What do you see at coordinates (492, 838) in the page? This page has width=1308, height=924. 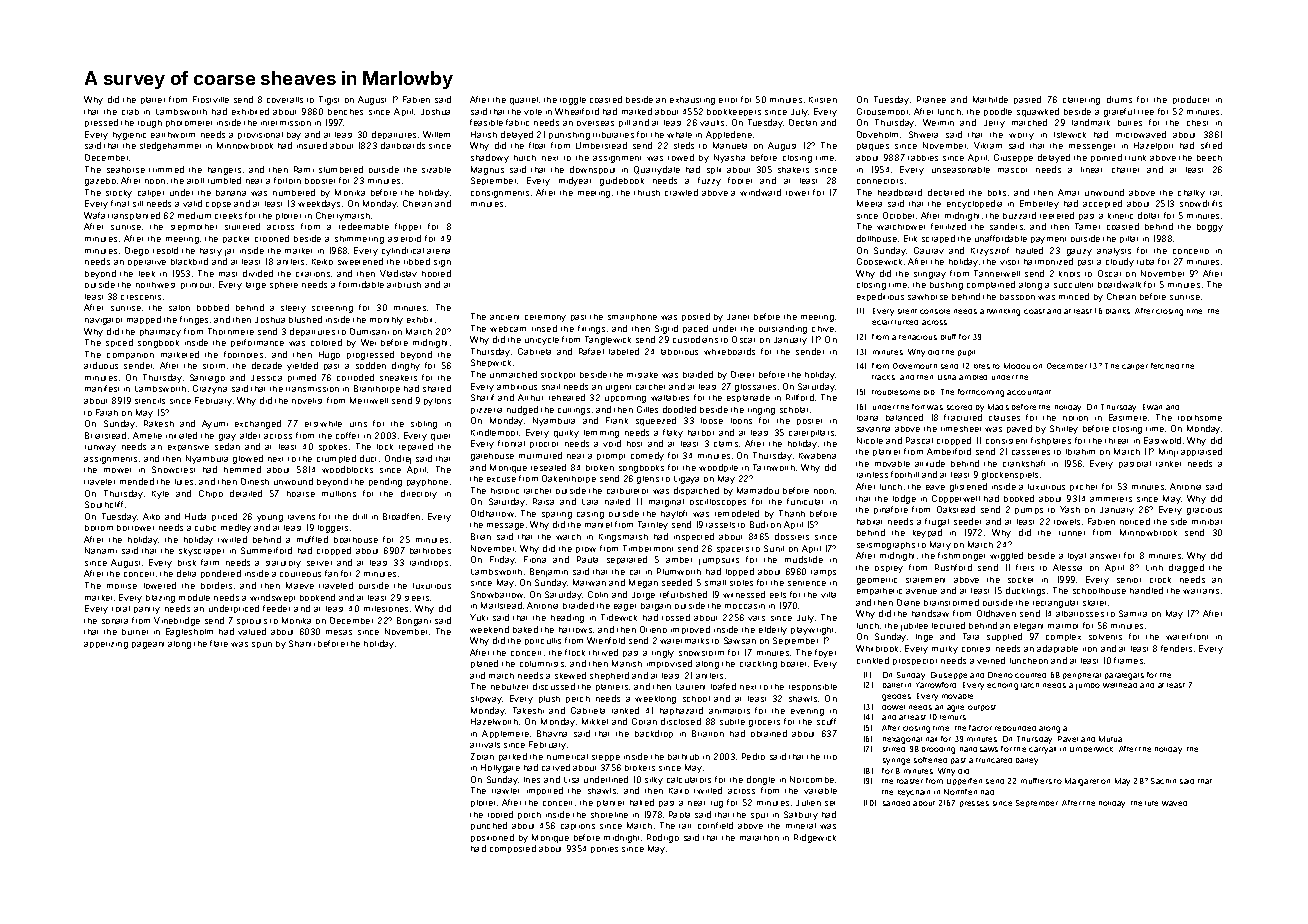 I see `positioned` at bounding box center [492, 838].
